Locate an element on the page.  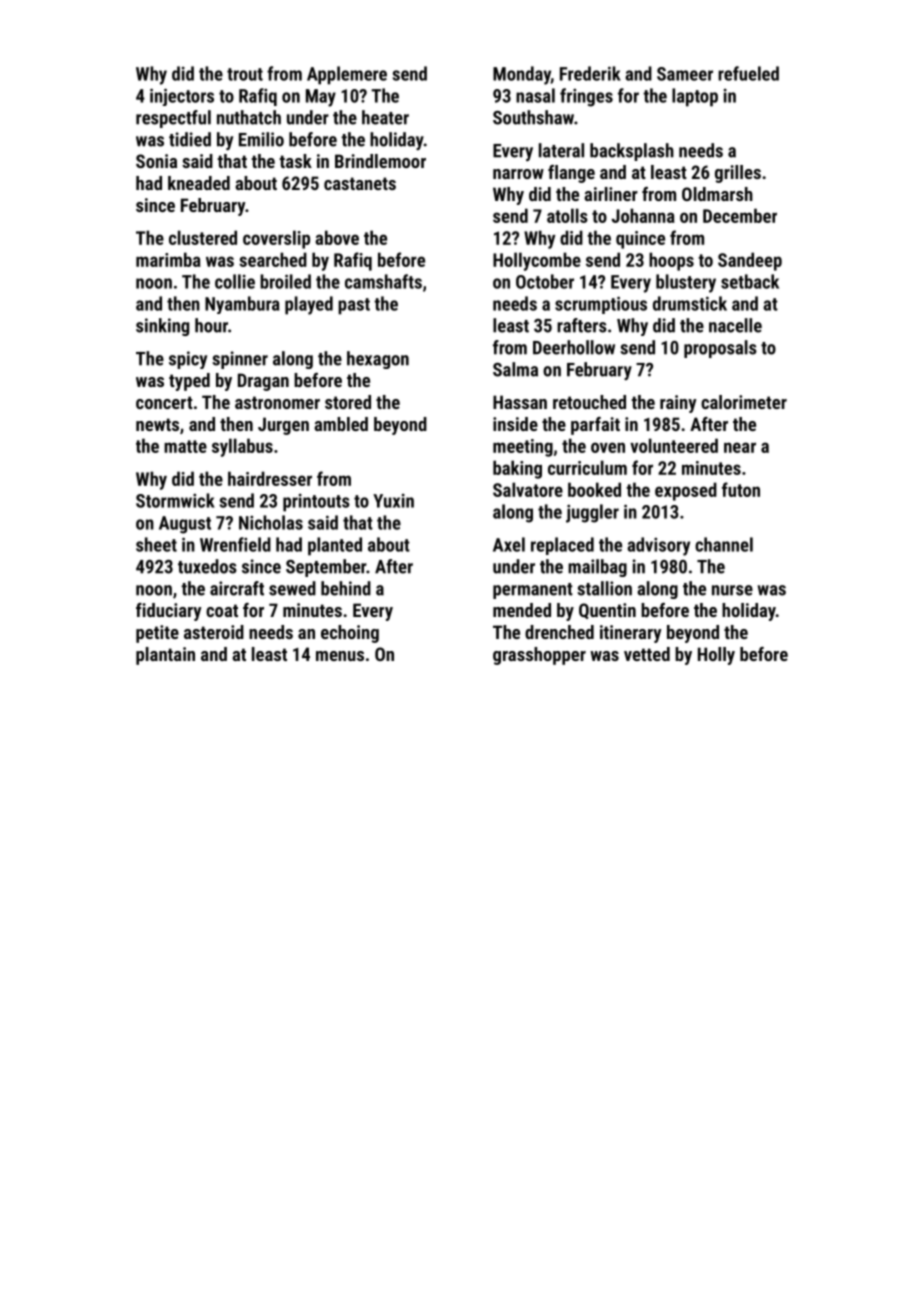
Frederik is located at coordinates (590, 73).
